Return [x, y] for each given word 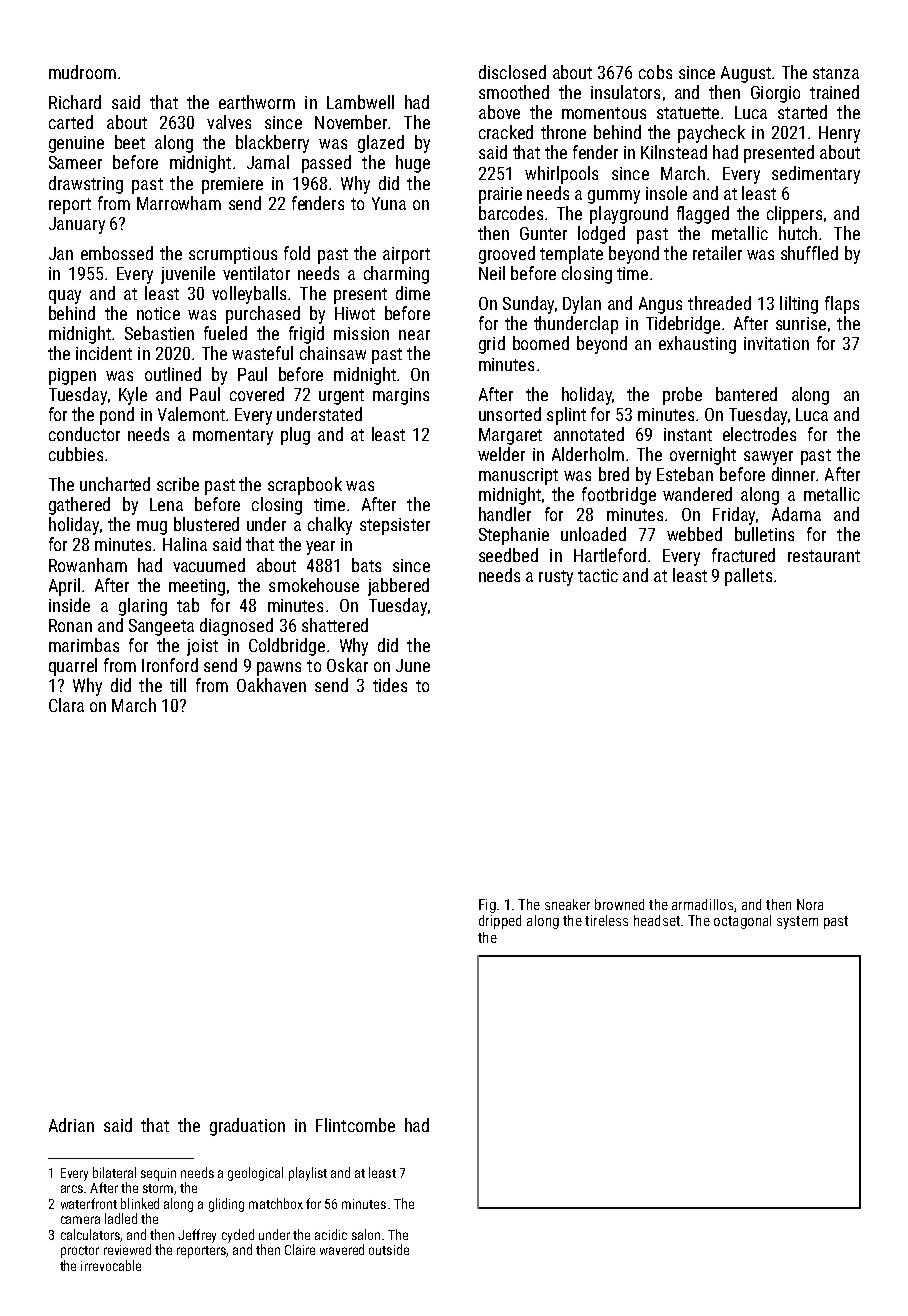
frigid [306, 335]
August [746, 74]
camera [80, 1220]
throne [563, 132]
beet [130, 142]
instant [688, 434]
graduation [247, 1127]
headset [657, 920]
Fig [487, 906]
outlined [173, 374]
